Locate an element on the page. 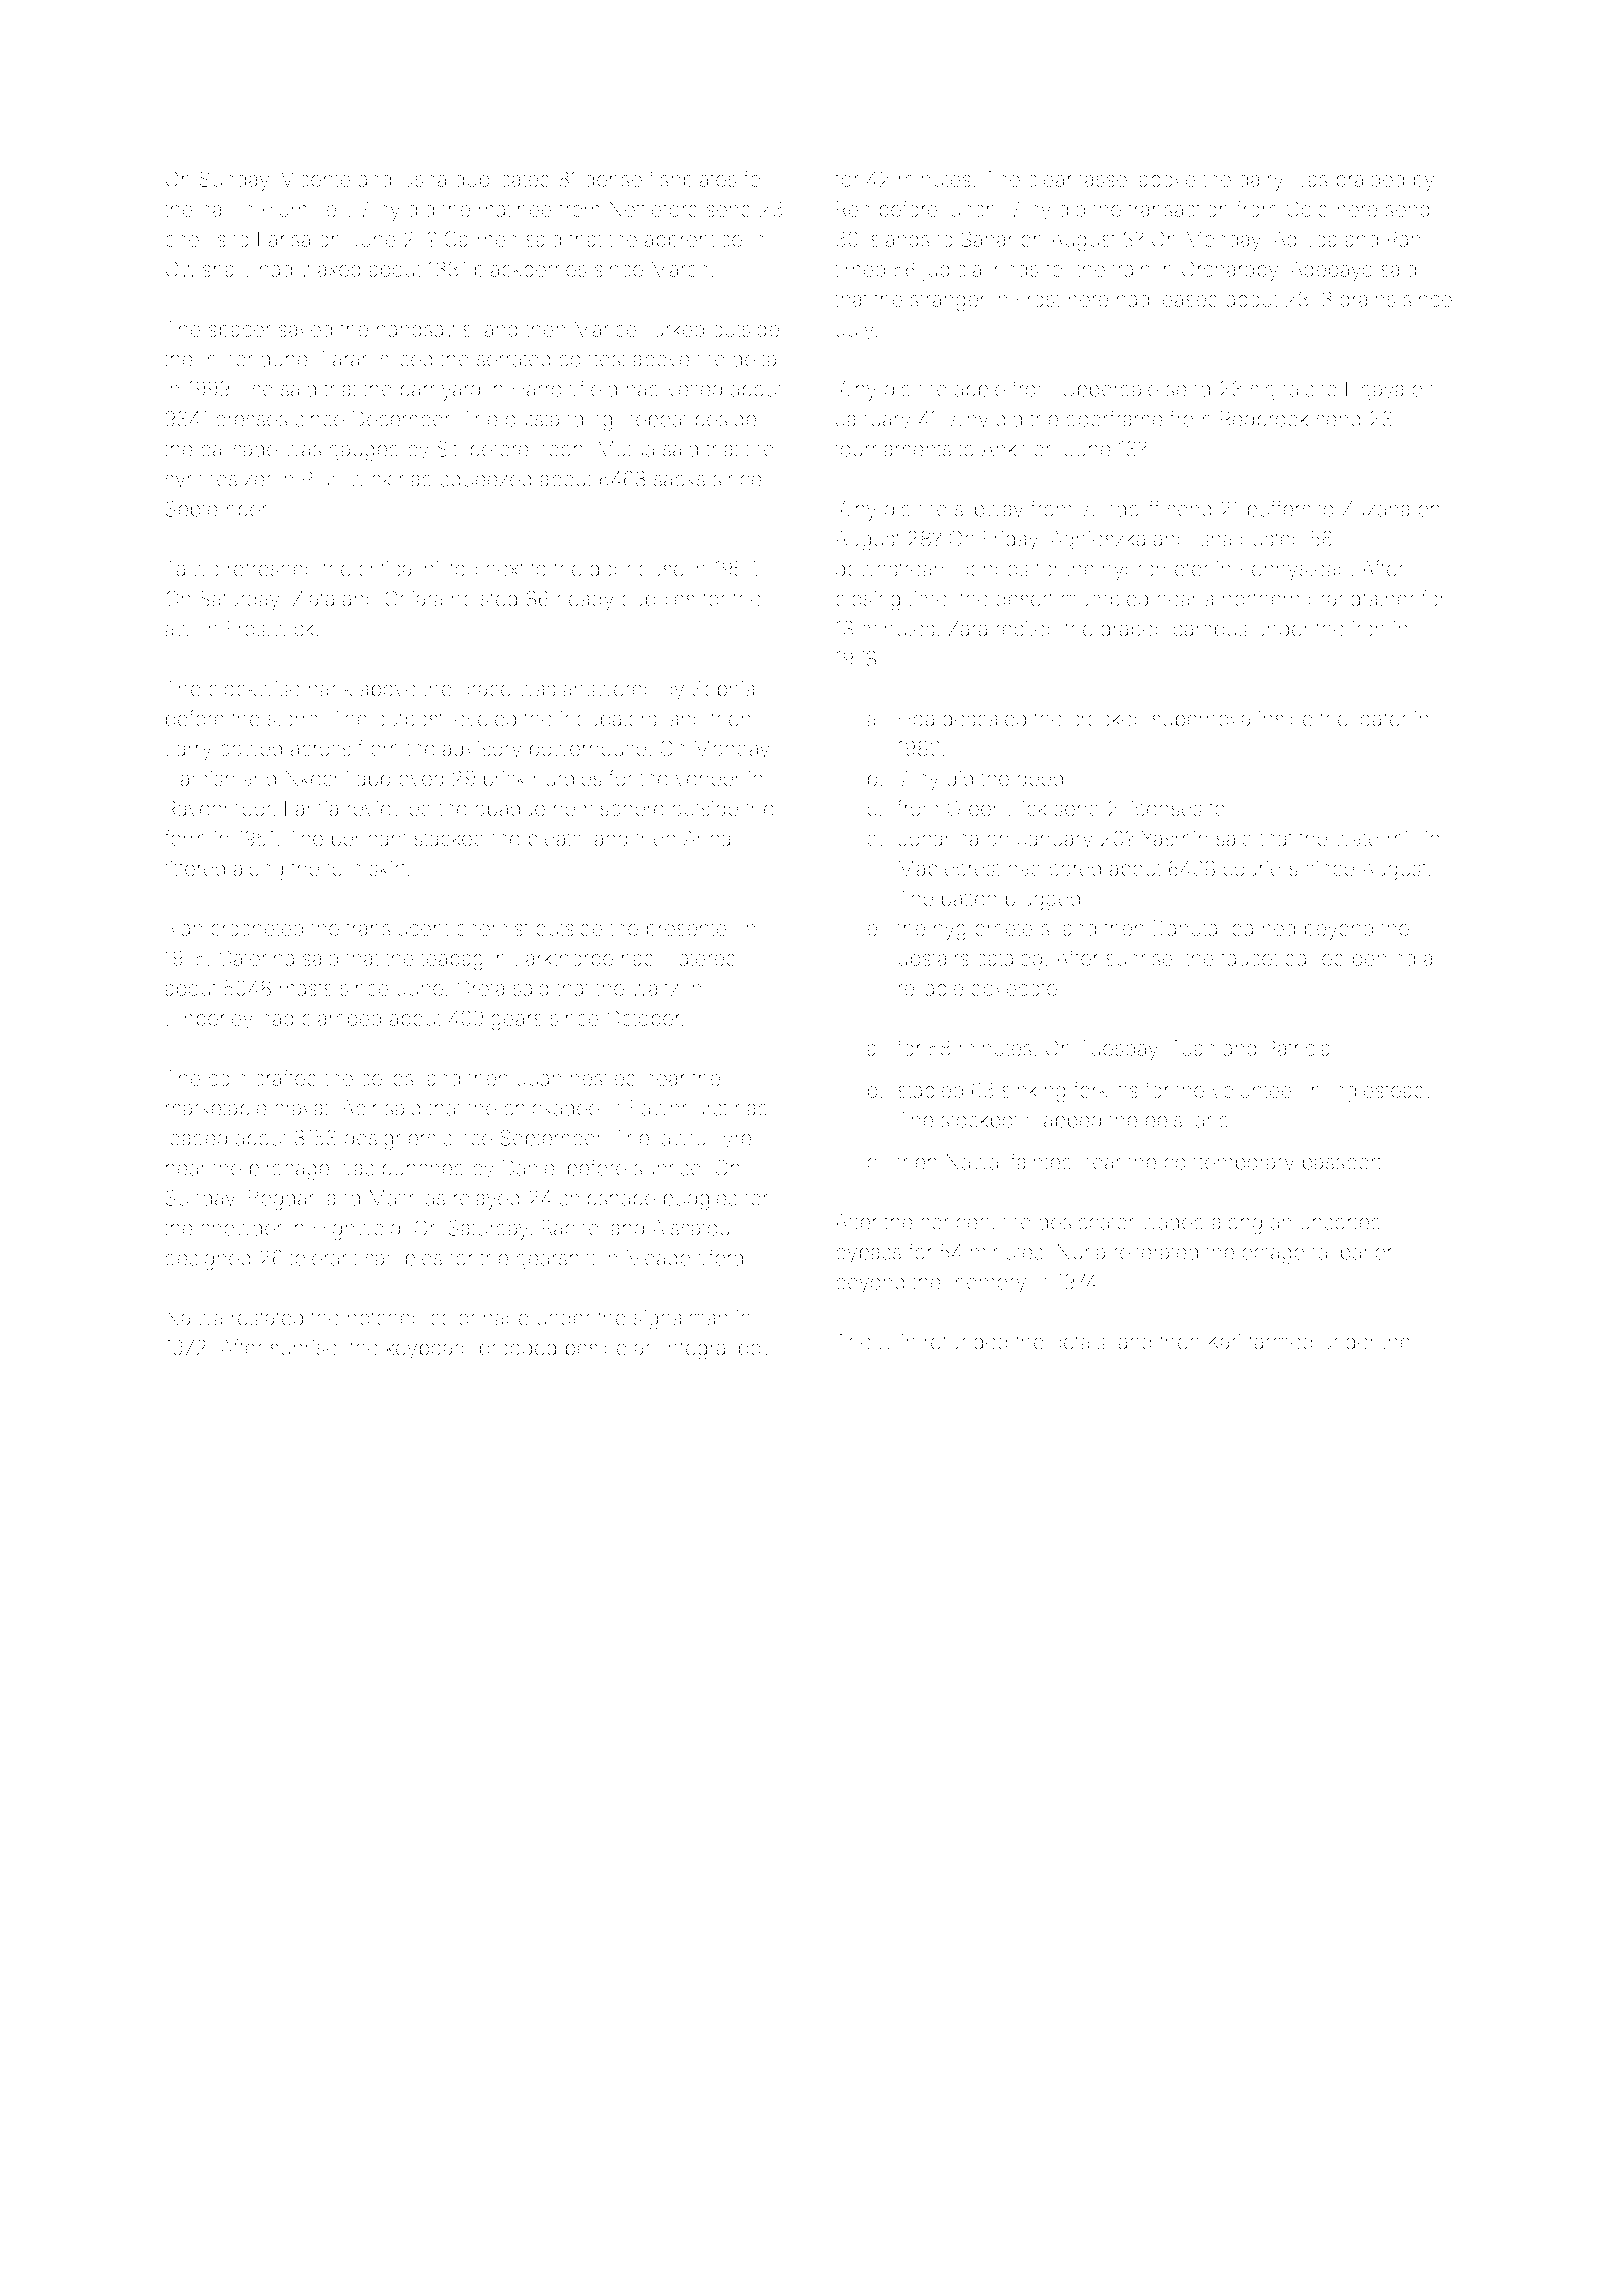  veneer is located at coordinates (708, 780).
